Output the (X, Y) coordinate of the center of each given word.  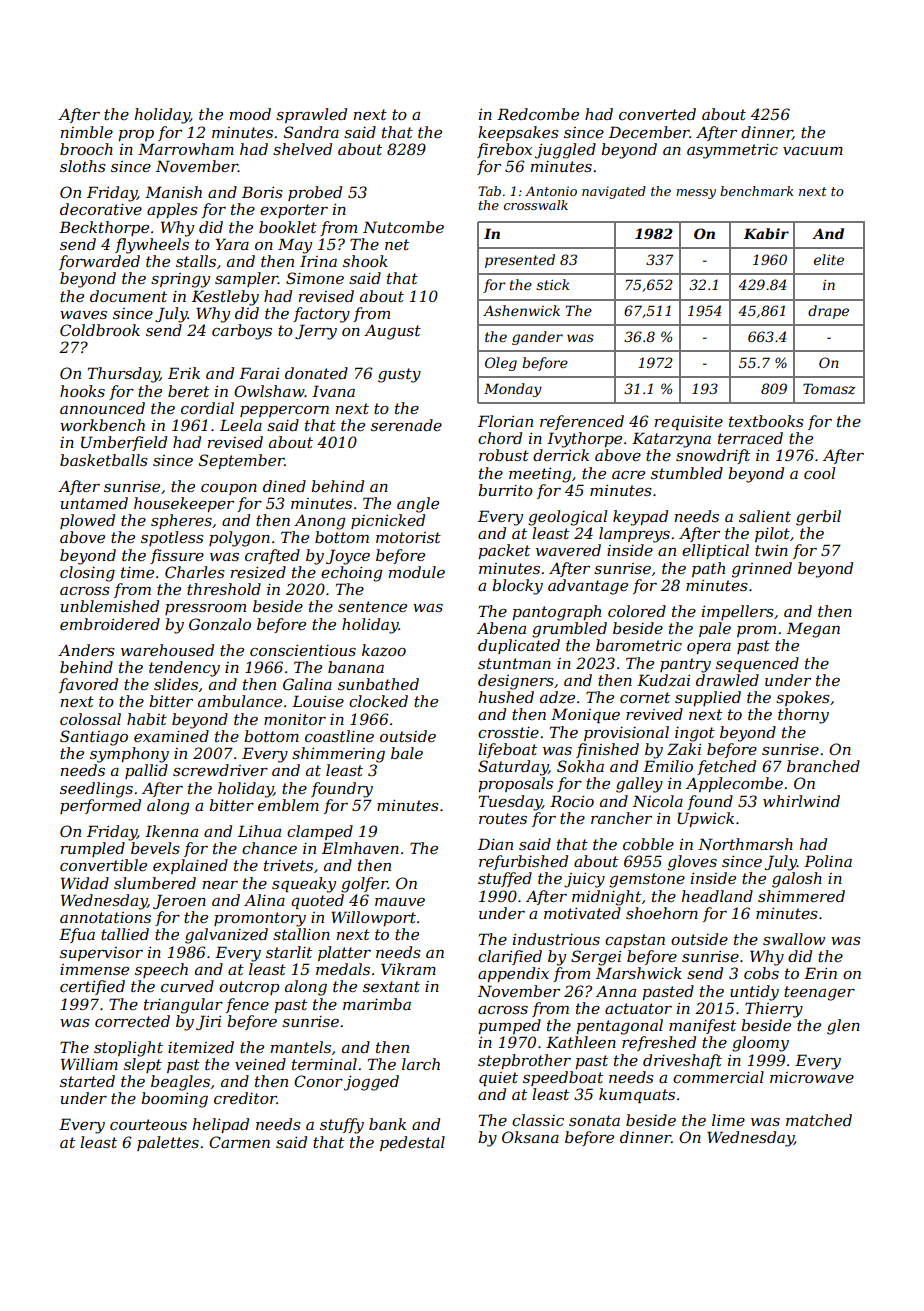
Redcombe (538, 114)
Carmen (239, 1142)
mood (250, 114)
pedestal (412, 1143)
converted (657, 114)
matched (819, 1120)
